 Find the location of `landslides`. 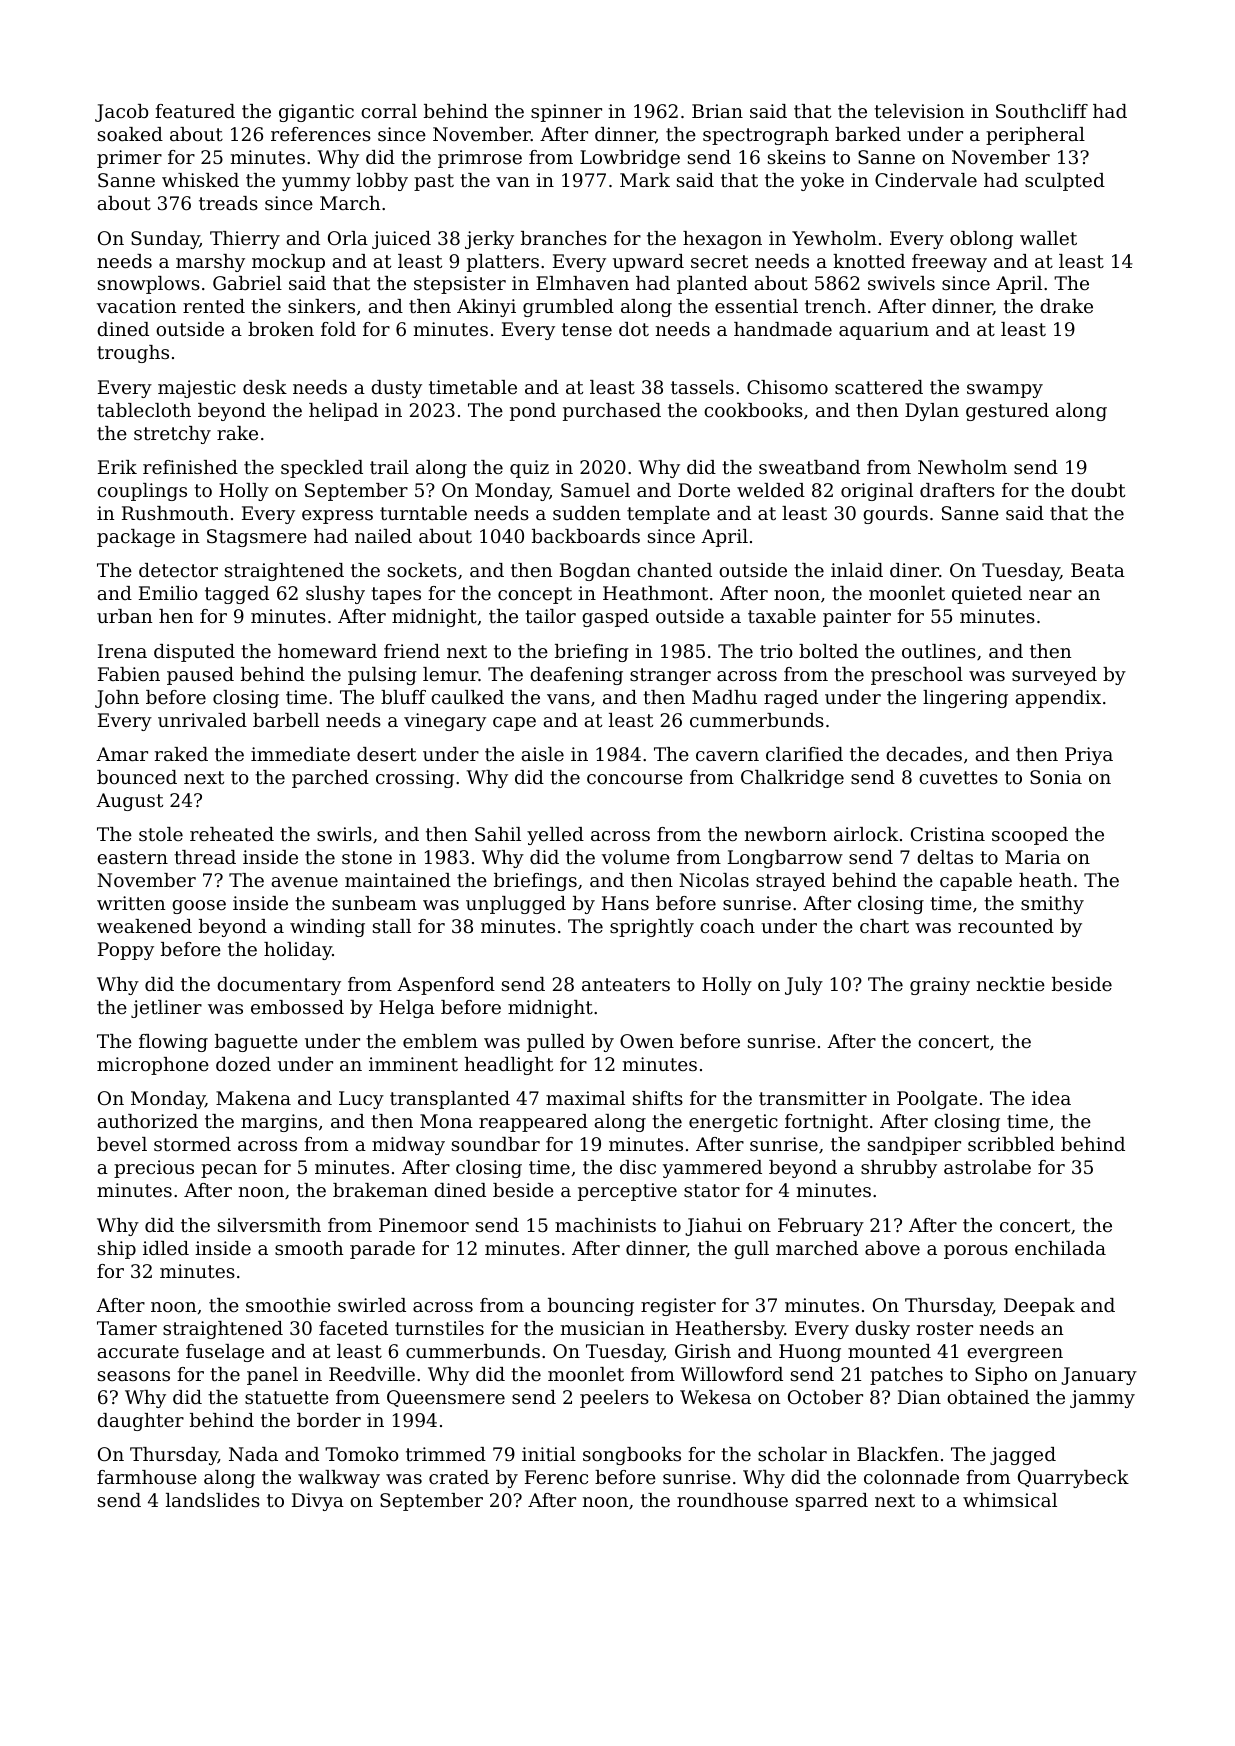

landslides is located at coordinates (213, 1500).
